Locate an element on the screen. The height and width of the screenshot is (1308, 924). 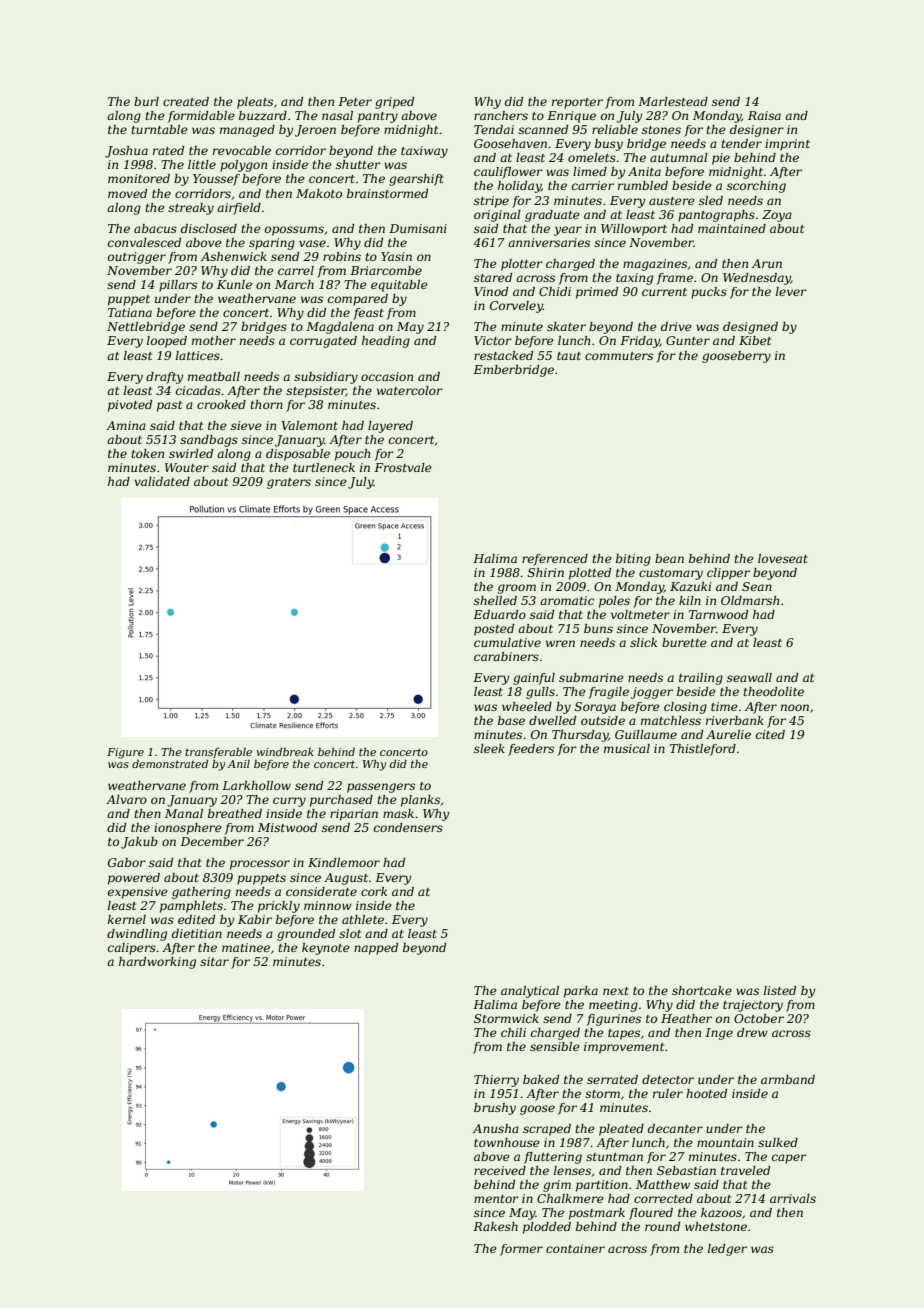
carabiners is located at coordinates (506, 656).
